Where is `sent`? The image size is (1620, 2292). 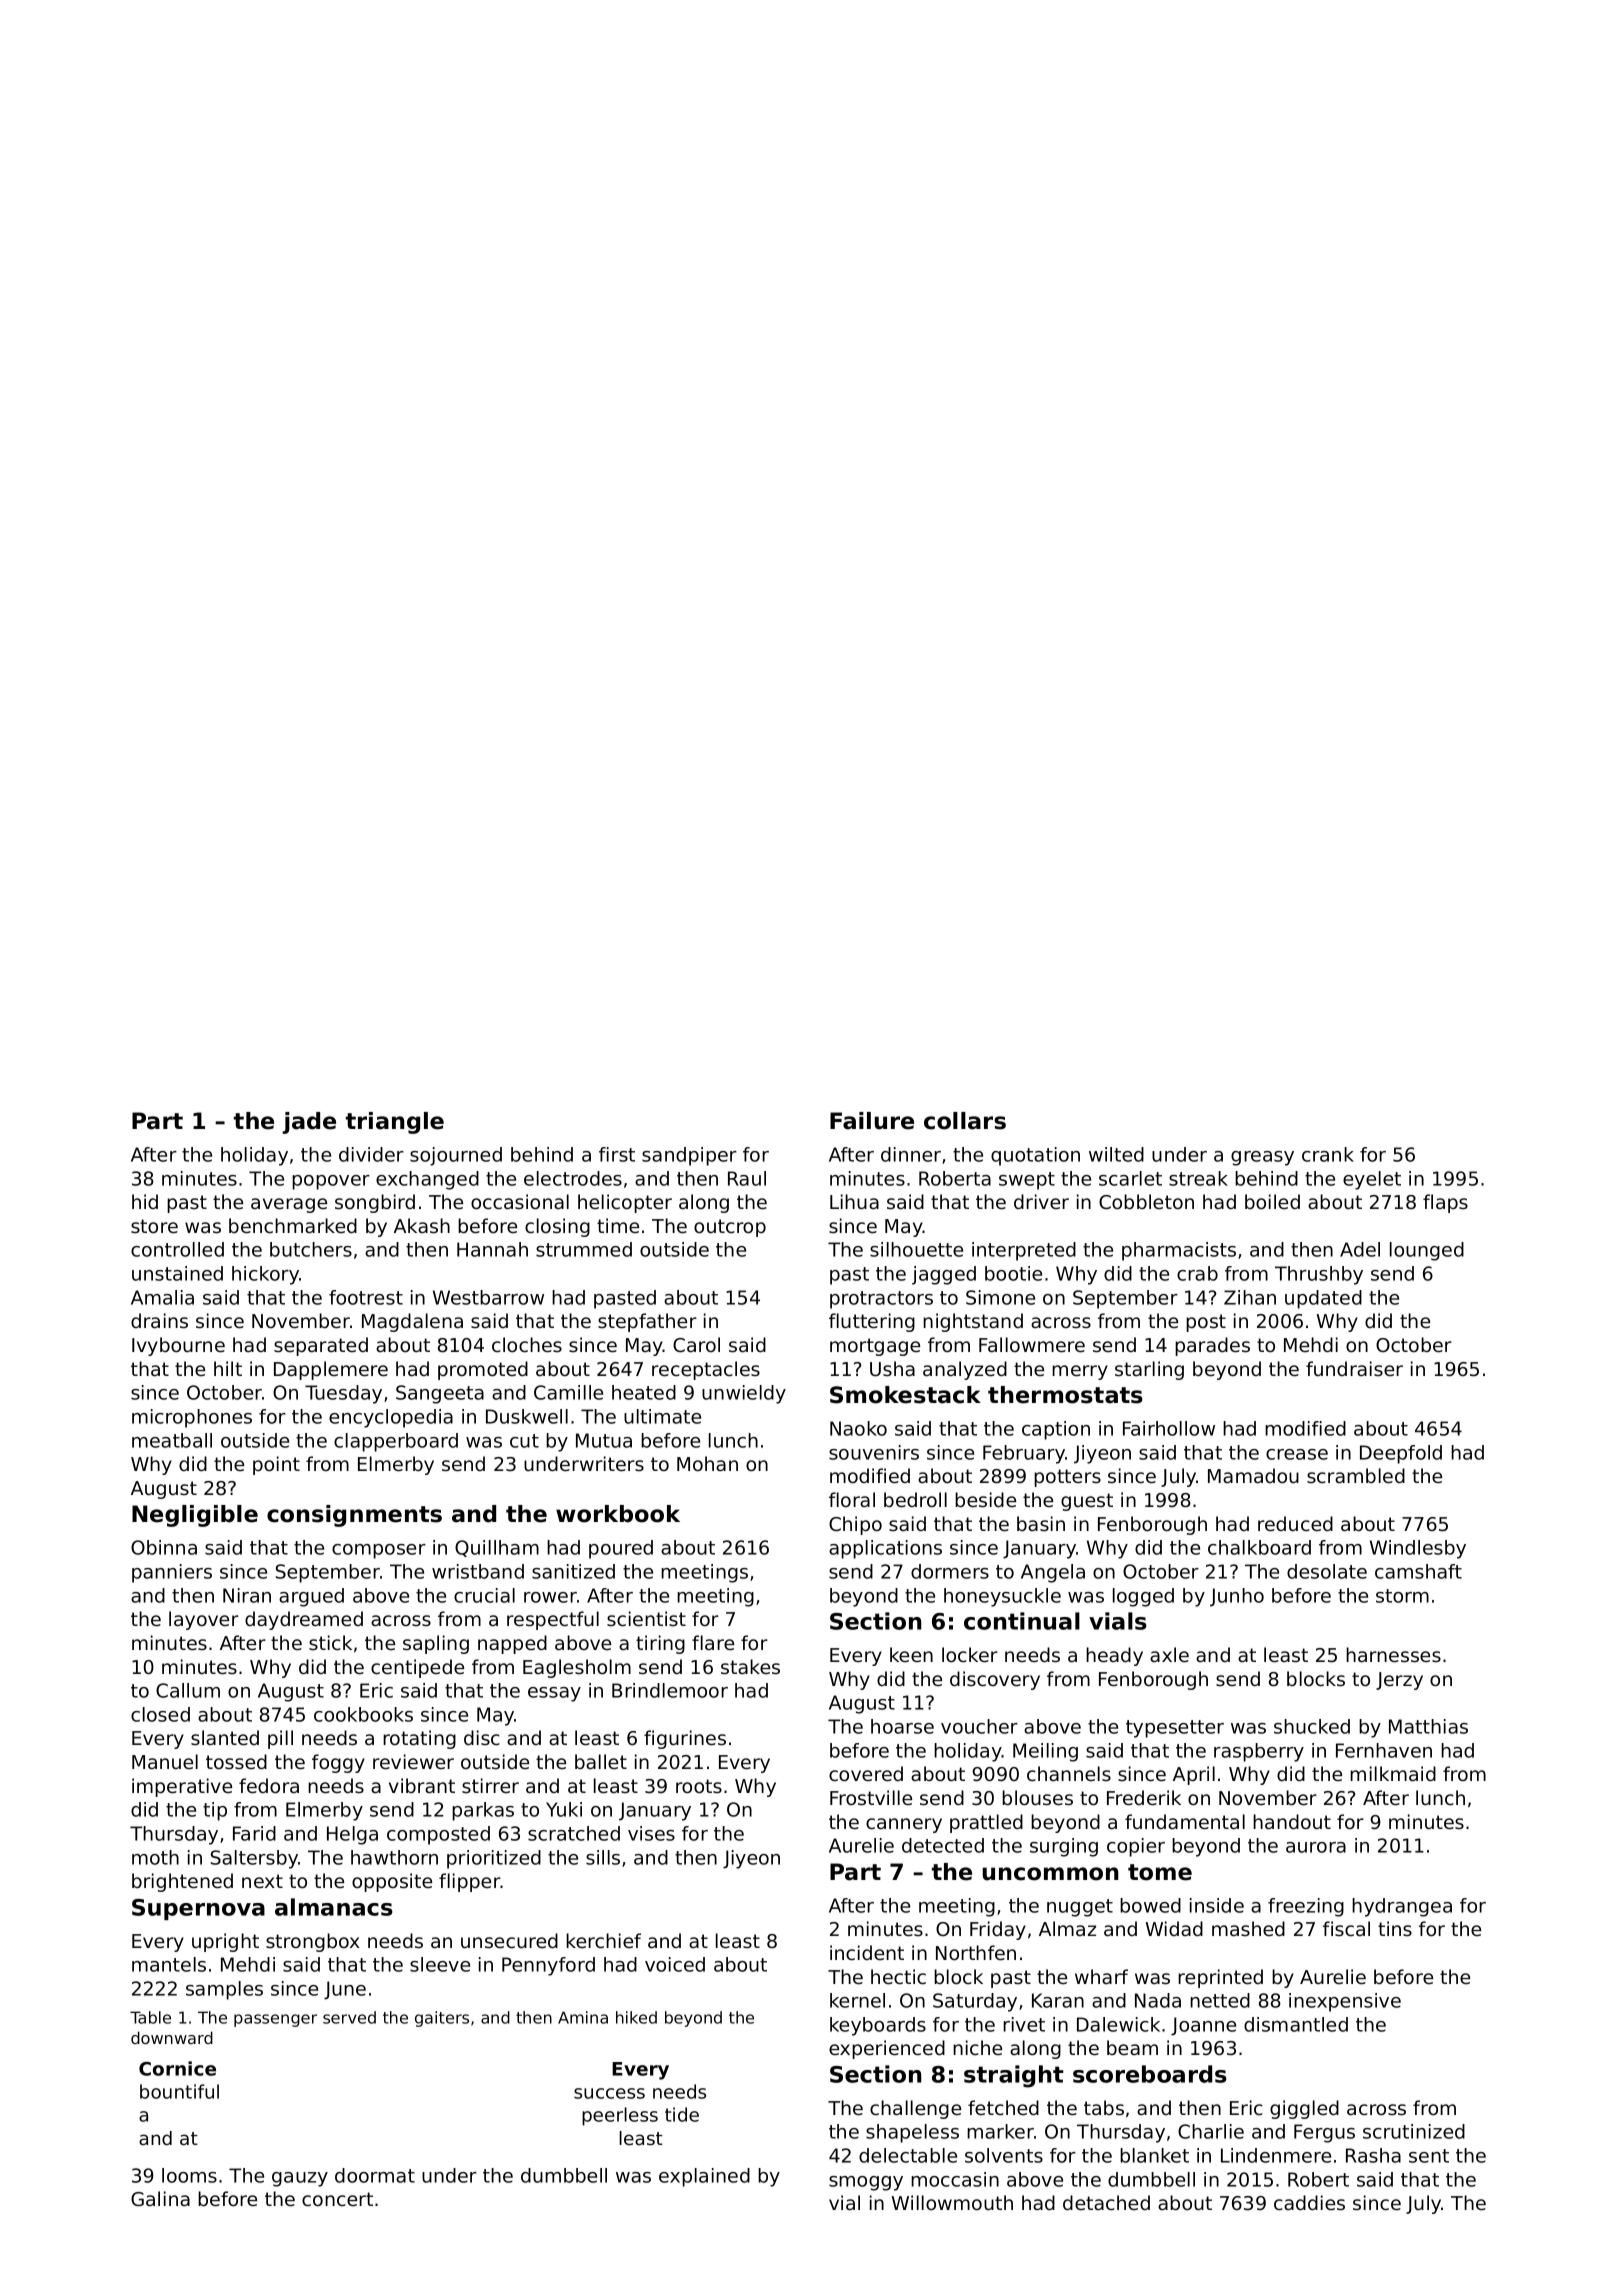
sent is located at coordinates (1429, 2156).
